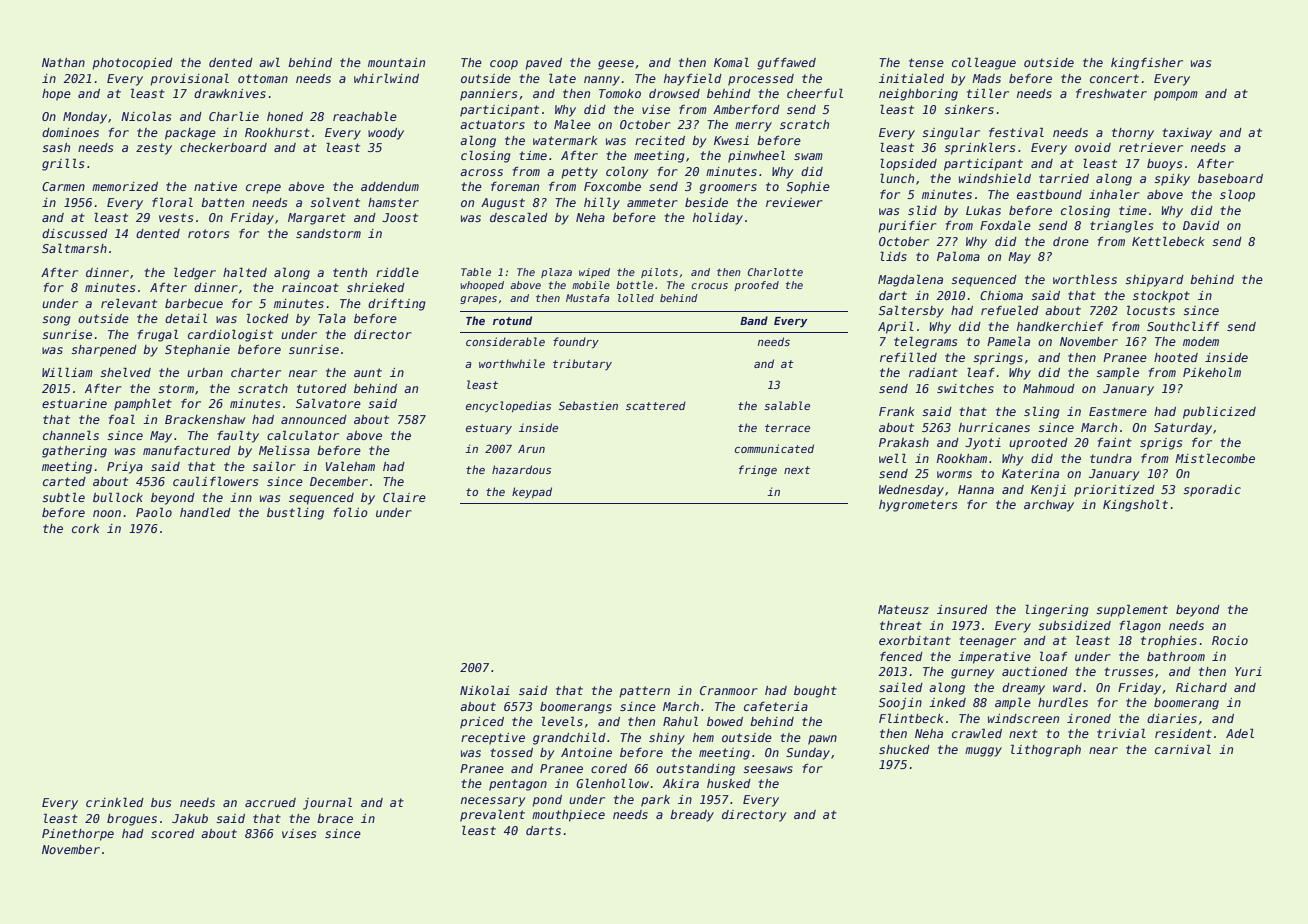  I want to click on Rahul, so click(680, 721).
